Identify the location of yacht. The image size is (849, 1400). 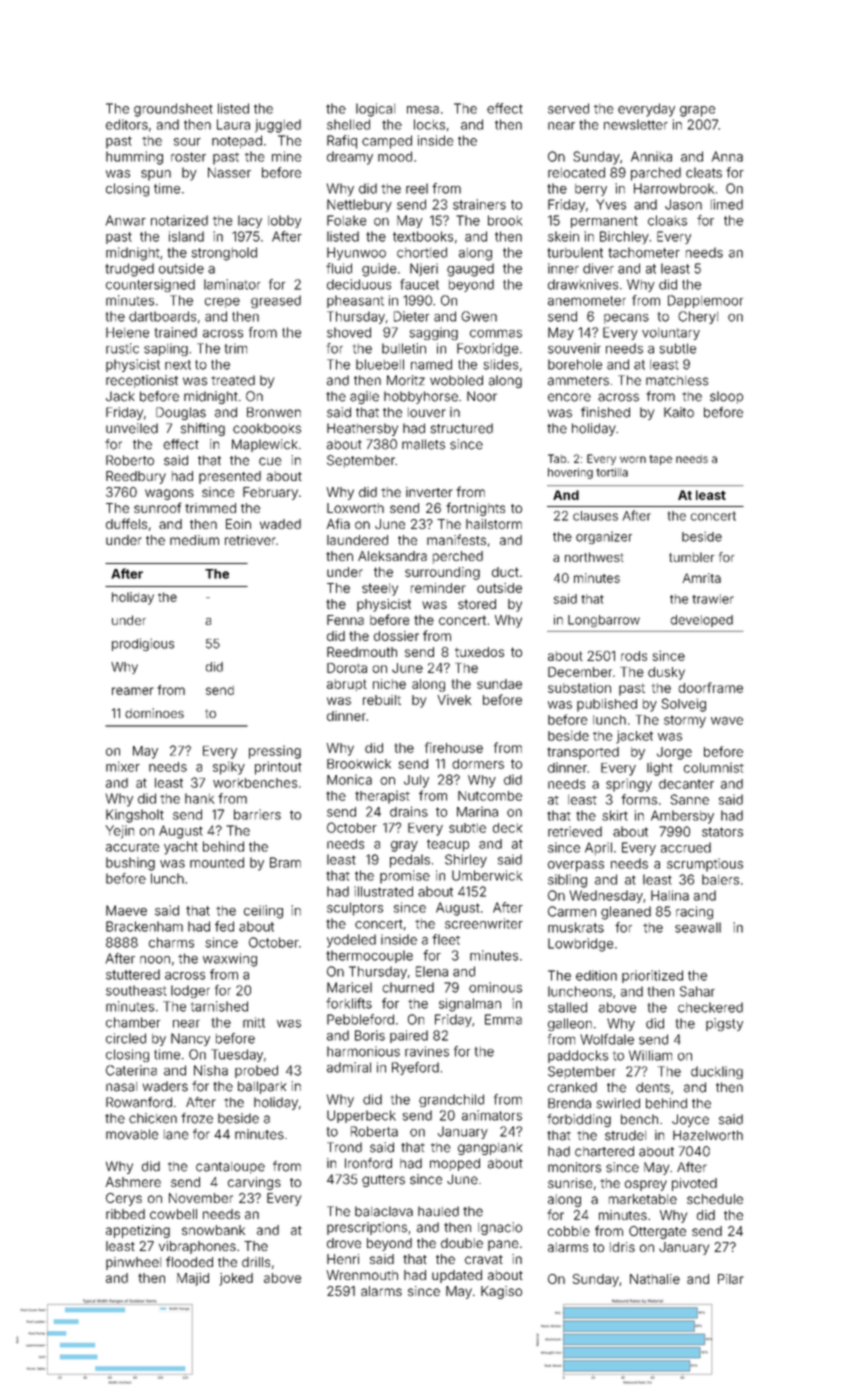
(181, 848).
